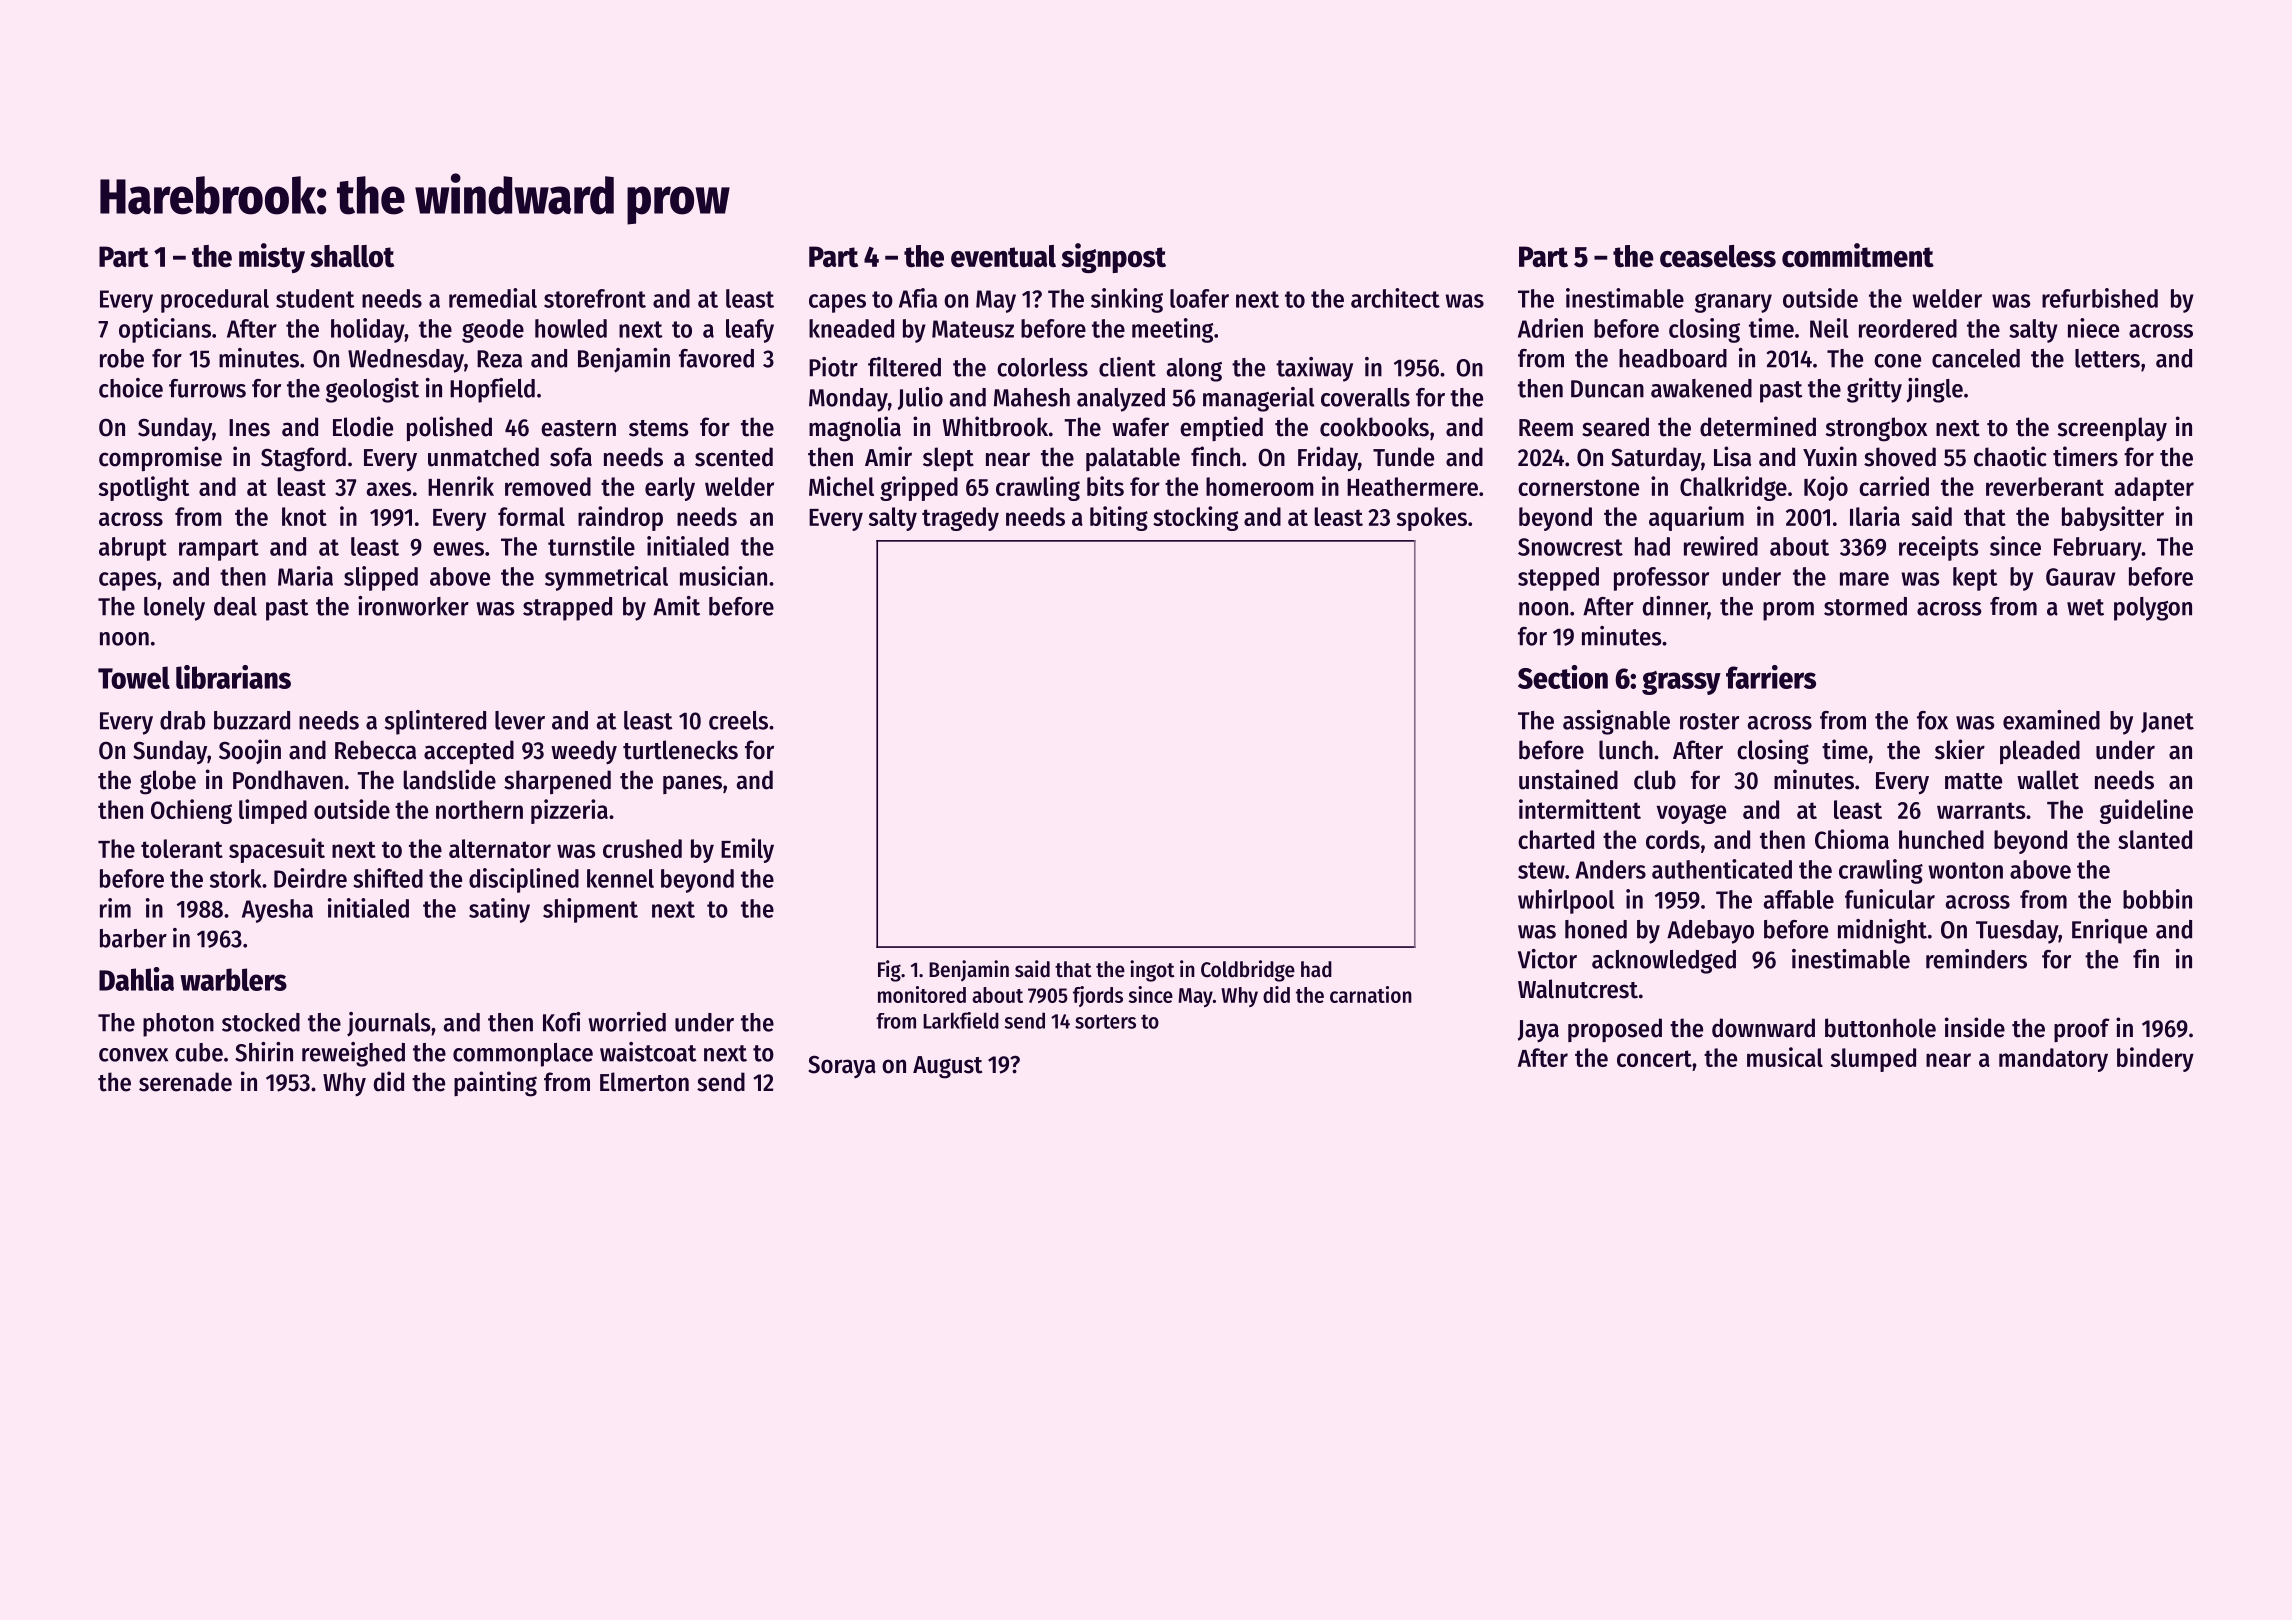 The image size is (2292, 1620). Describe the element at coordinates (947, 1067) in the screenshot. I see `August` at that location.
